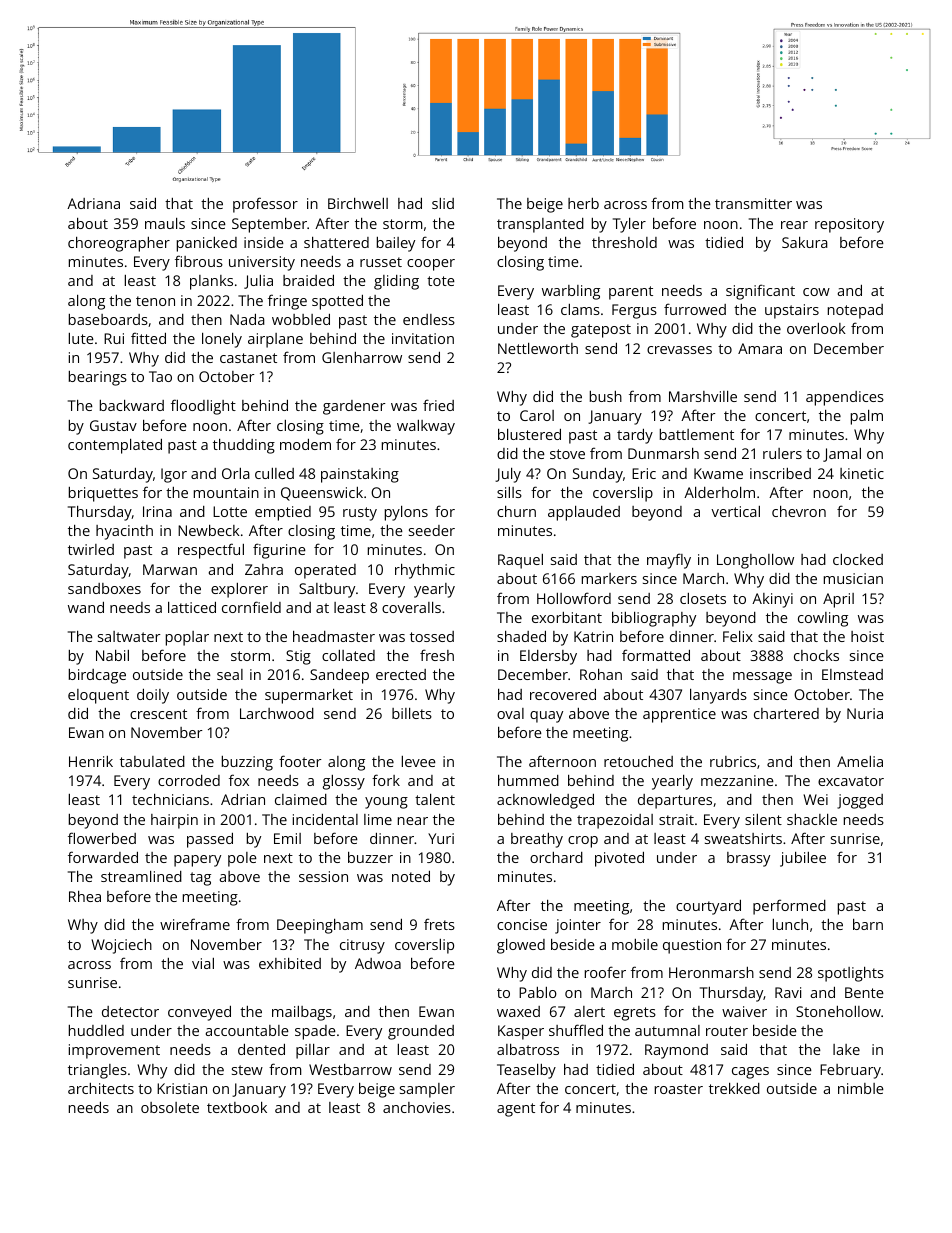  I want to click on nimble, so click(861, 1088).
